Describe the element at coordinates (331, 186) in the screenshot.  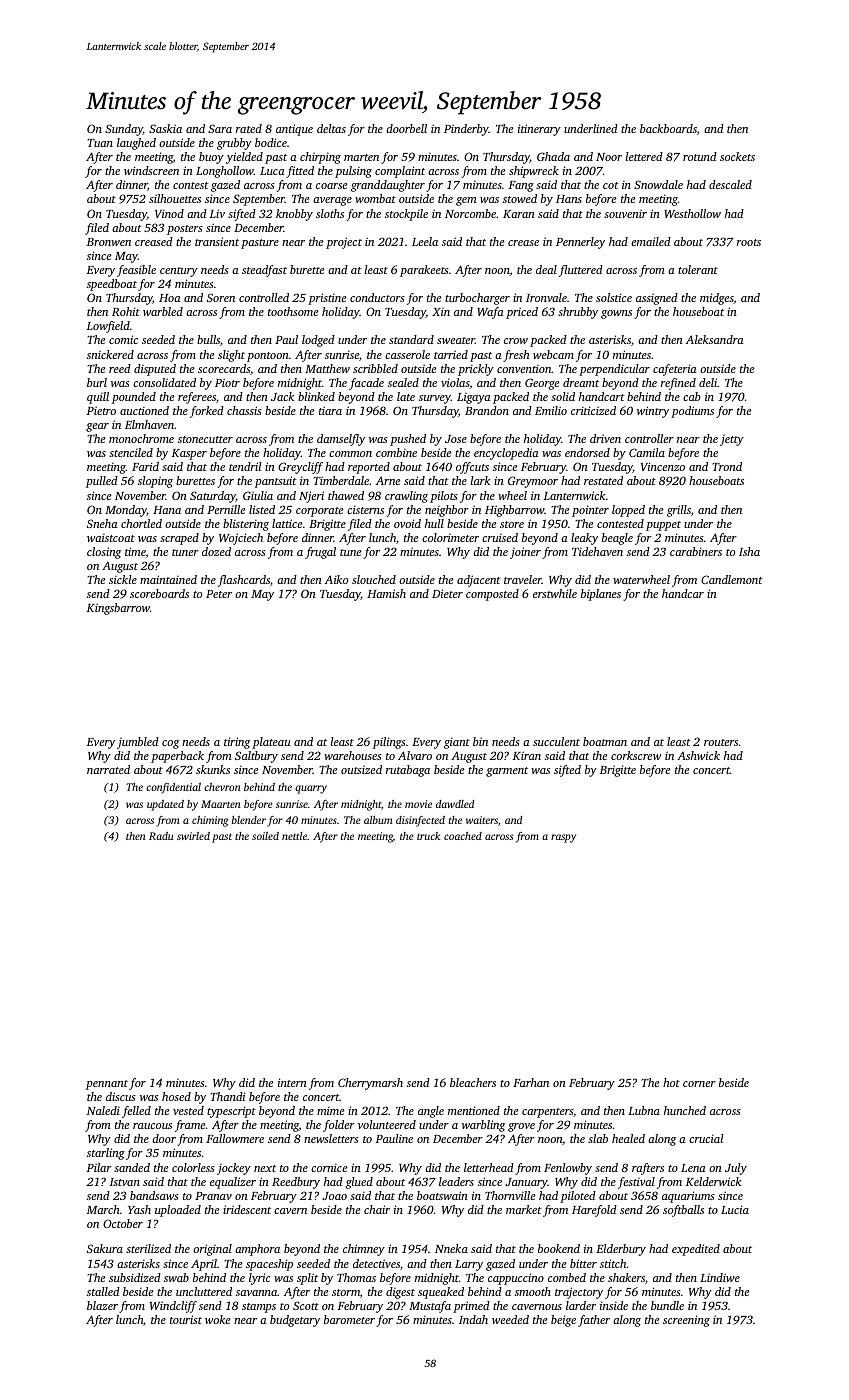
I see `coarse` at that location.
